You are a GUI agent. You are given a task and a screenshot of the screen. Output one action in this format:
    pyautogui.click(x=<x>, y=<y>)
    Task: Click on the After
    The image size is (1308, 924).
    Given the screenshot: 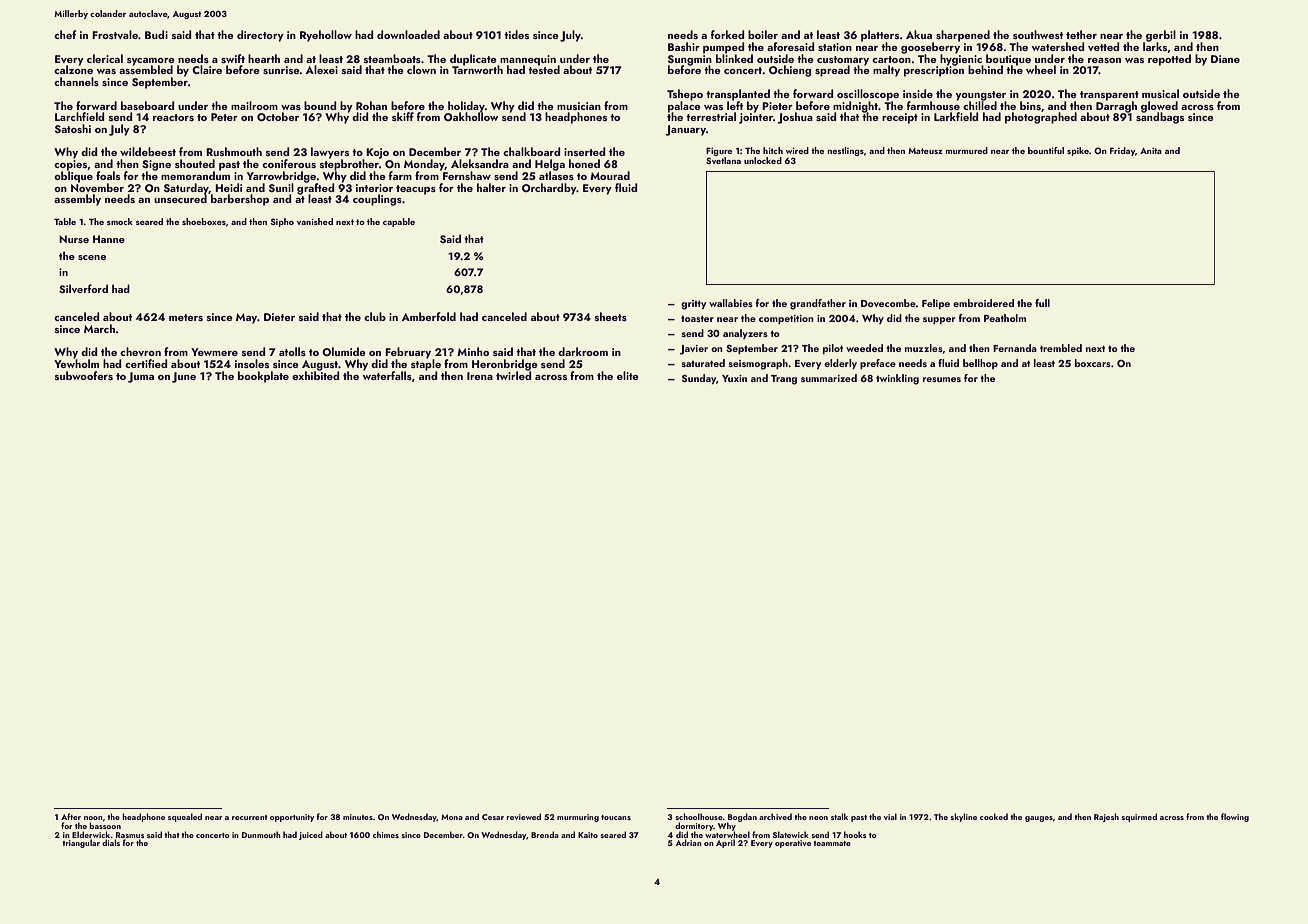 What is the action you would take?
    pyautogui.click(x=71, y=816)
